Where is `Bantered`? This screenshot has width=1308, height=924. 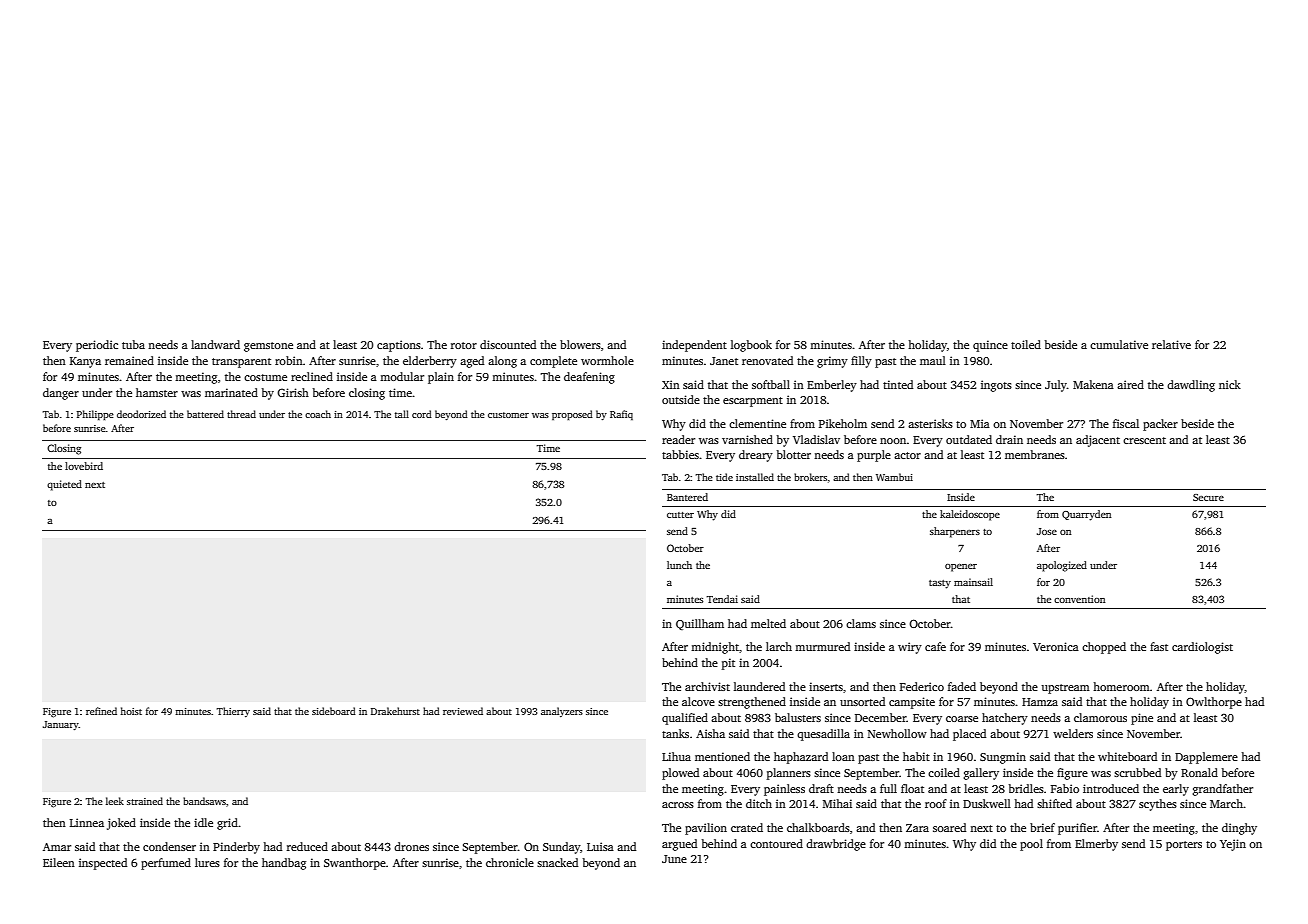
Bantered is located at coordinates (687, 497).
